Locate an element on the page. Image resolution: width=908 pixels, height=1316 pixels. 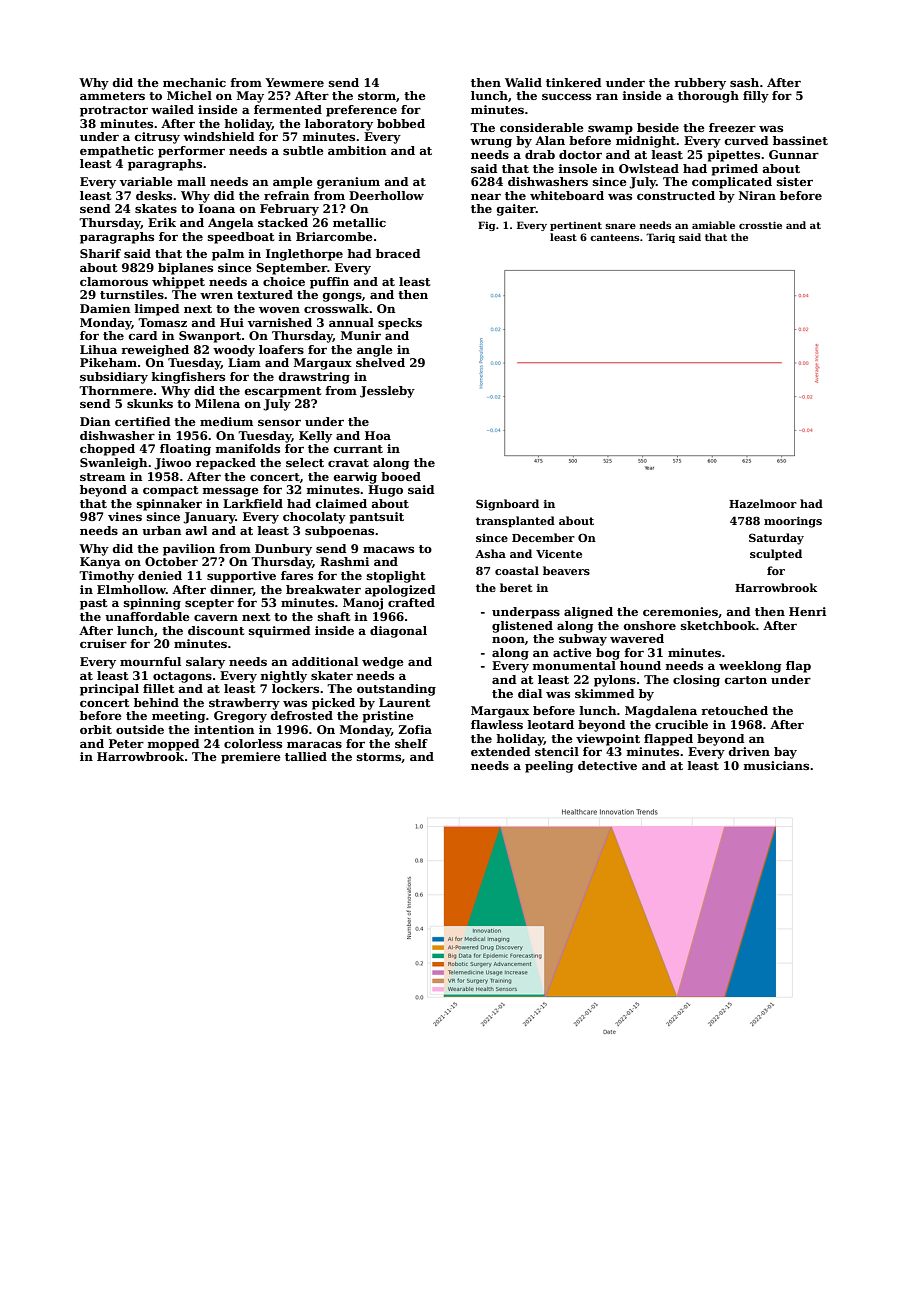
specks is located at coordinates (400, 324).
